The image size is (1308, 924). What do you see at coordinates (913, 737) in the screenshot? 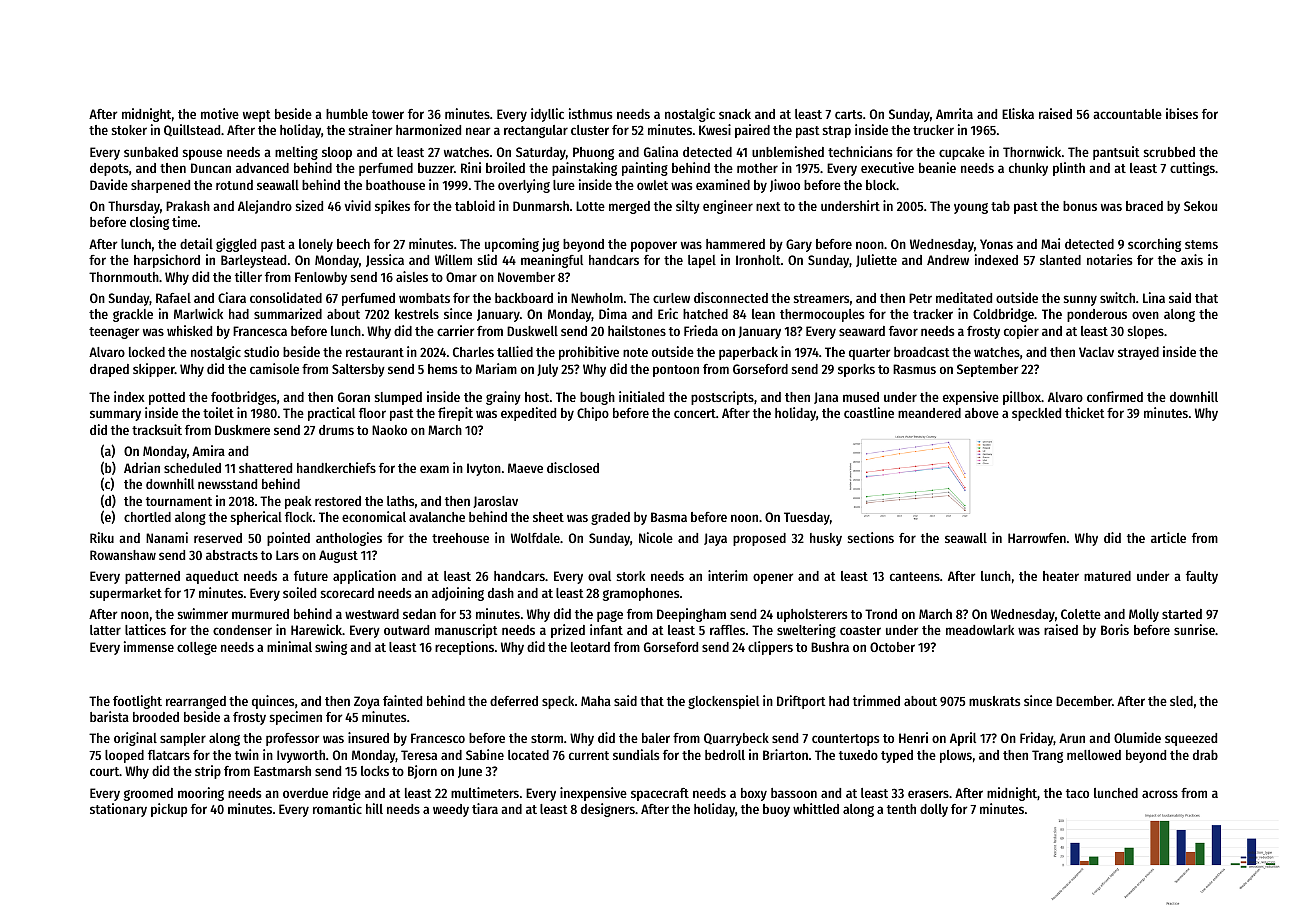
I see `Henri` at bounding box center [913, 737].
